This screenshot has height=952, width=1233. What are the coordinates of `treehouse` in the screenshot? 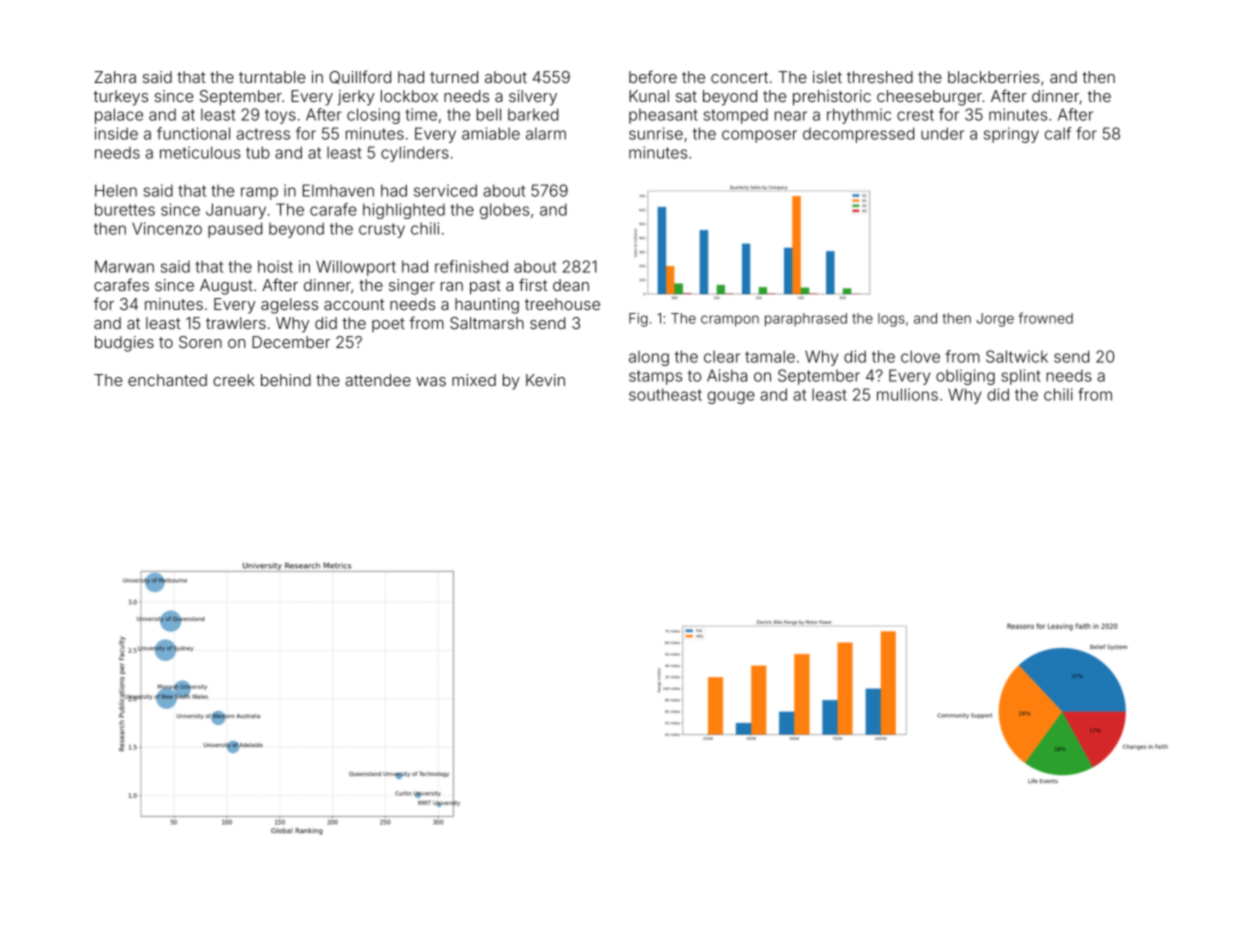 It's located at (562, 304).
